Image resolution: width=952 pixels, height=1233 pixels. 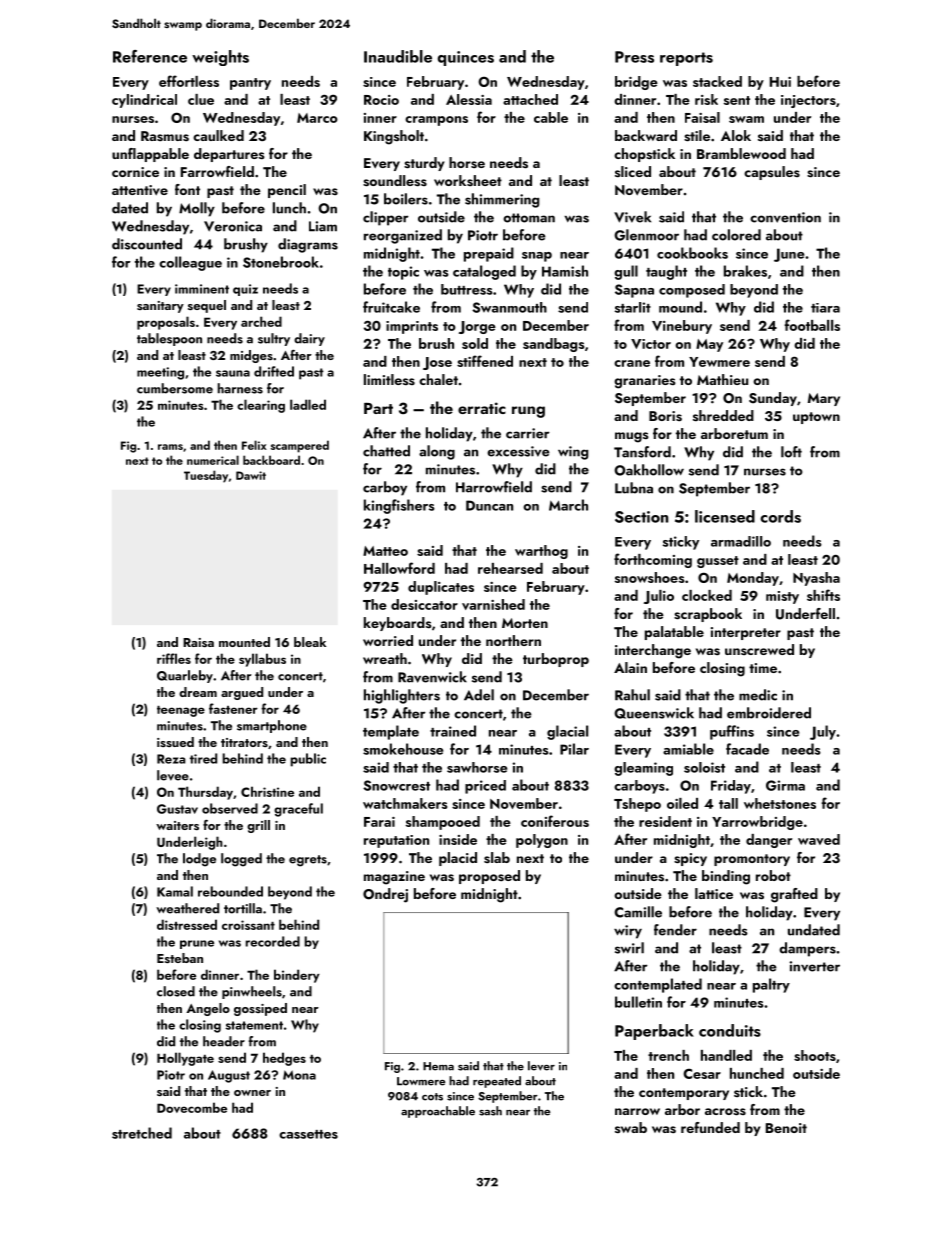 I want to click on Ondrej, so click(x=385, y=895).
